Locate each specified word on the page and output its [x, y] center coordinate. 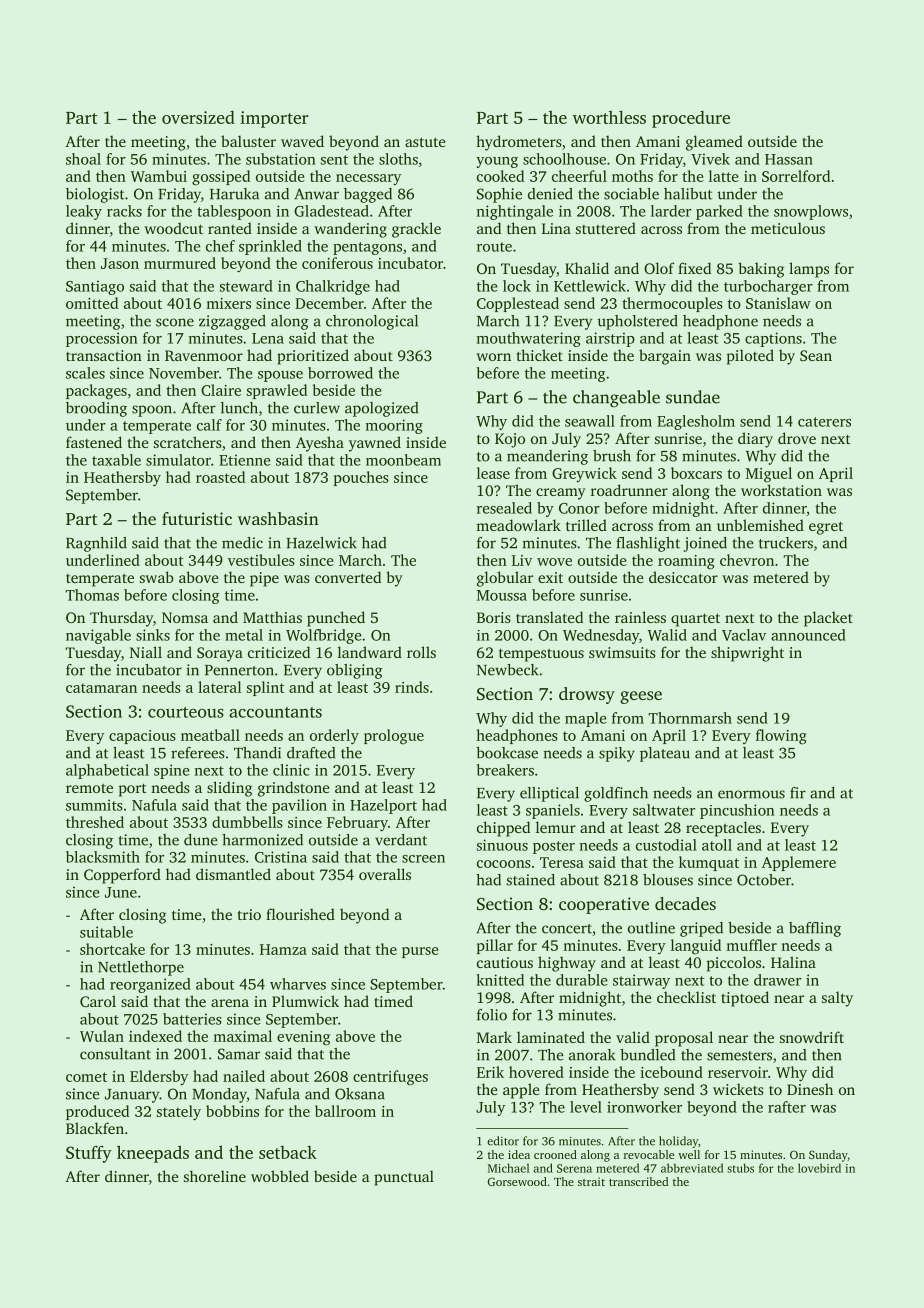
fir [798, 793]
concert [567, 929]
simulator [178, 460]
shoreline [215, 1176]
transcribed [639, 1181]
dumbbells [247, 822]
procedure [691, 119]
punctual [404, 1178]
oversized [198, 117]
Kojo [510, 440]
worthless [609, 117]
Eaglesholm [696, 422]
